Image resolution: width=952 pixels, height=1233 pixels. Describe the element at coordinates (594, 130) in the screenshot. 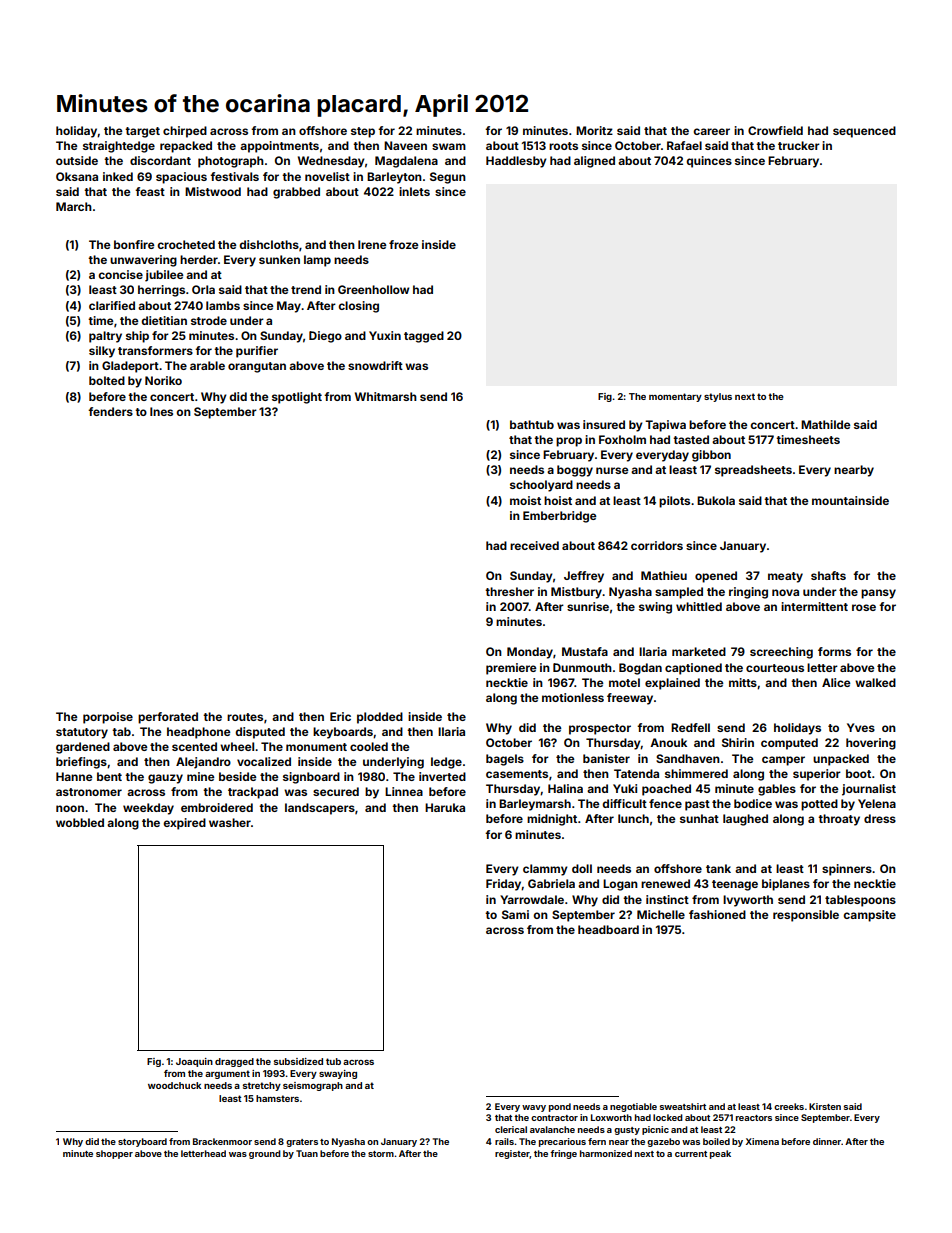

I see `Moritz` at that location.
